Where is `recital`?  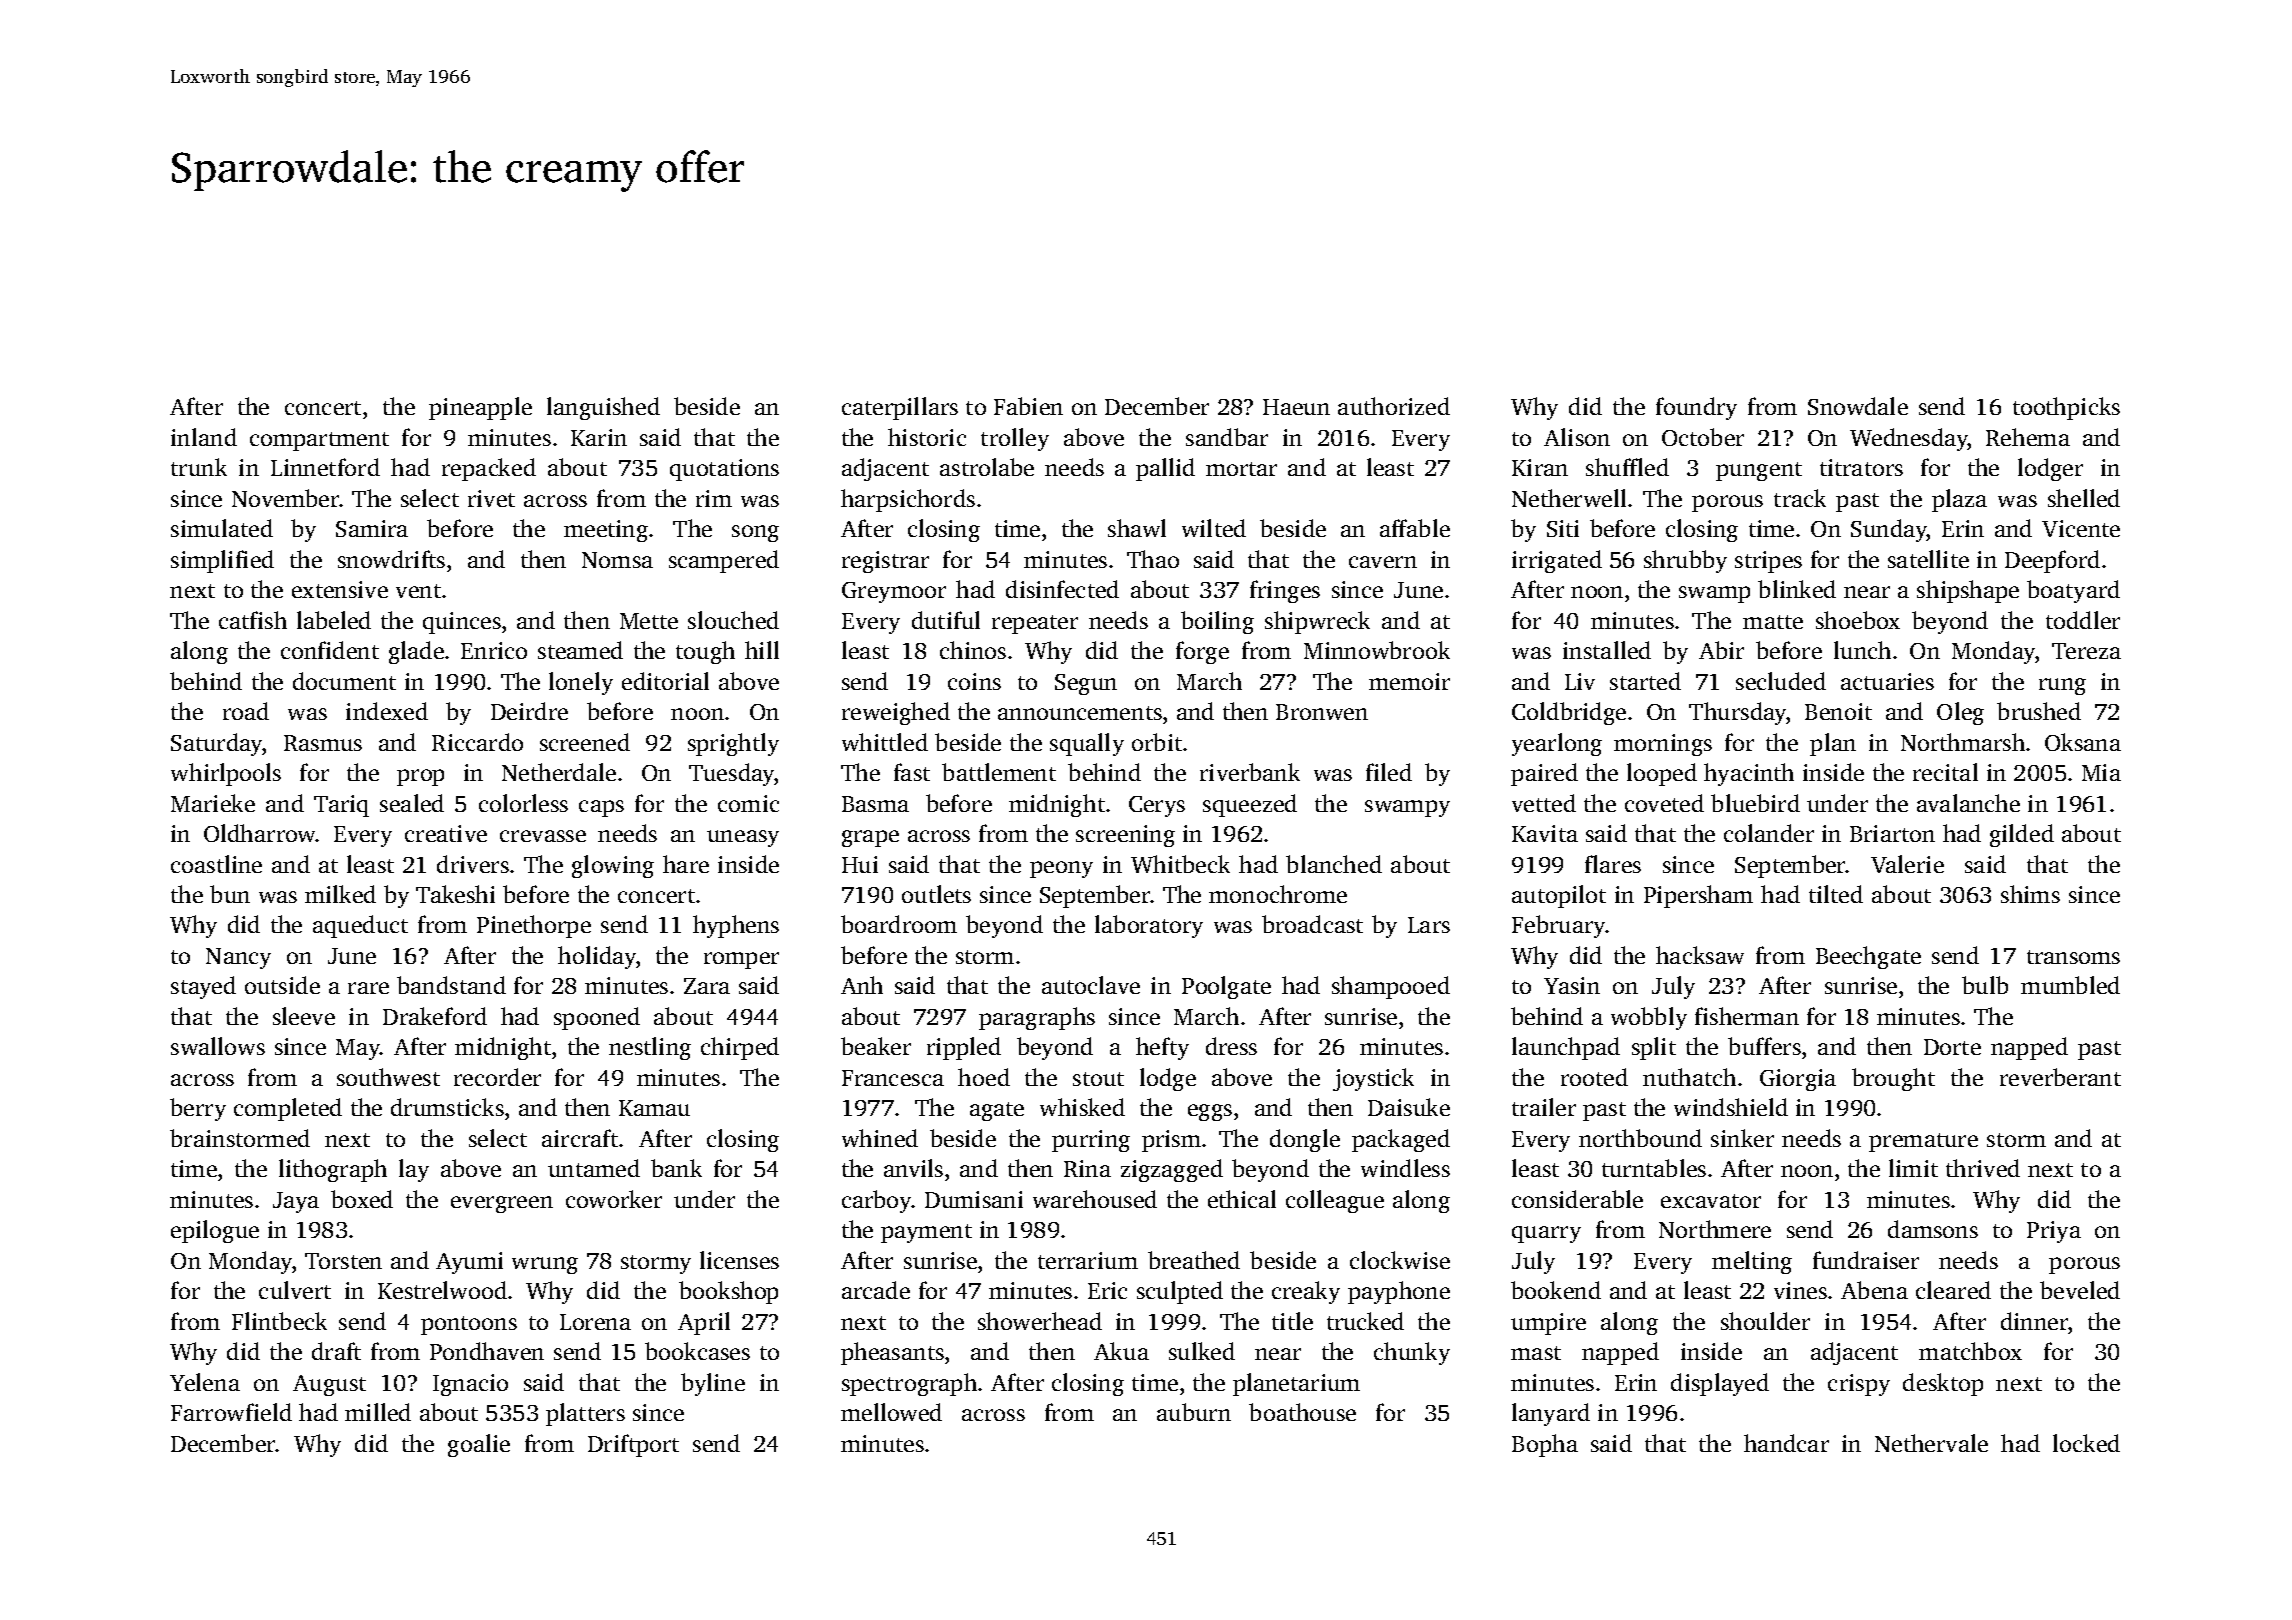 recital is located at coordinates (1945, 772).
